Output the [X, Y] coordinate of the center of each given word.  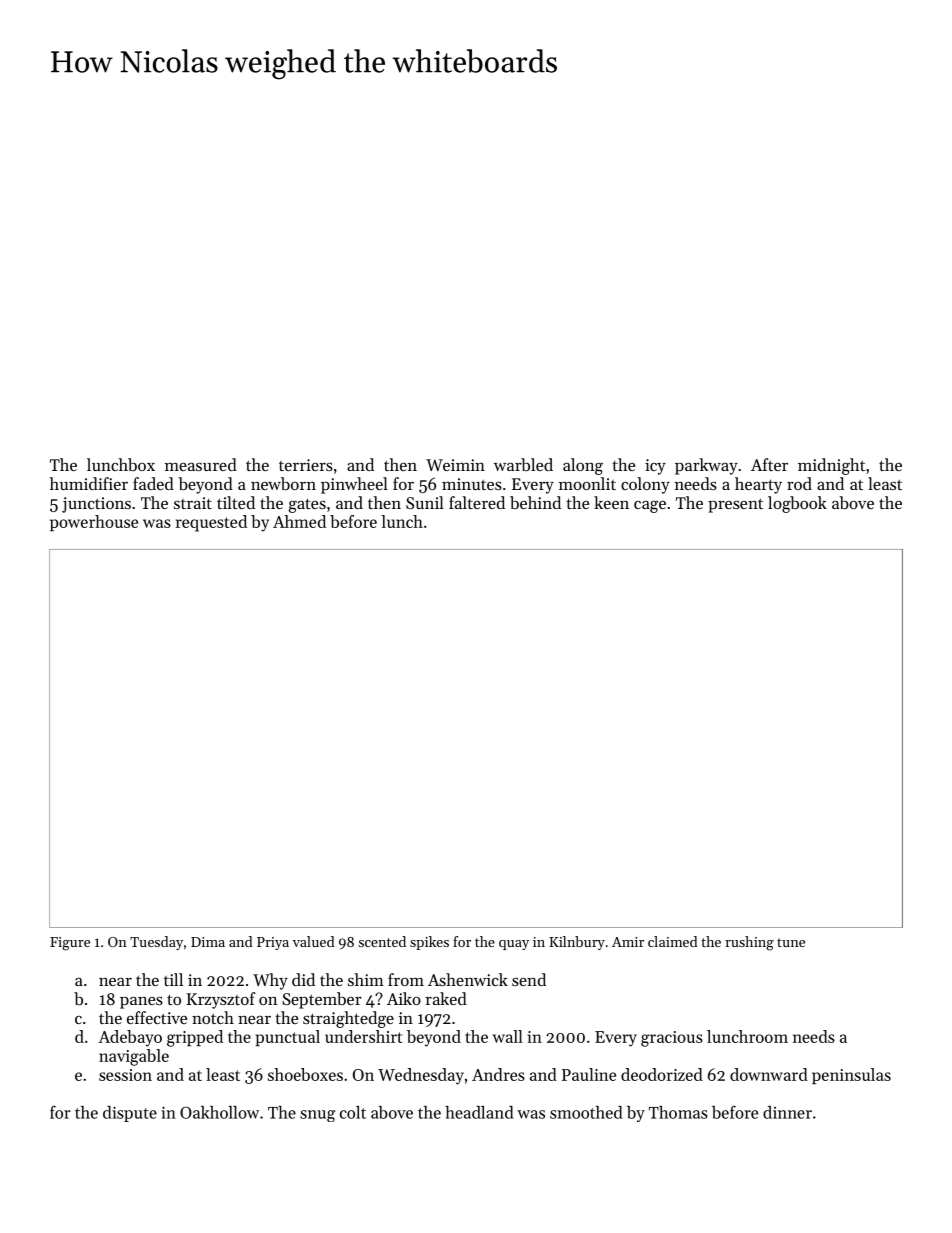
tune [791, 942]
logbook [797, 504]
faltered [477, 502]
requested [211, 523]
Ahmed [299, 521]
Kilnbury [577, 943]
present [735, 505]
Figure [70, 944]
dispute [130, 1114]
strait [193, 503]
